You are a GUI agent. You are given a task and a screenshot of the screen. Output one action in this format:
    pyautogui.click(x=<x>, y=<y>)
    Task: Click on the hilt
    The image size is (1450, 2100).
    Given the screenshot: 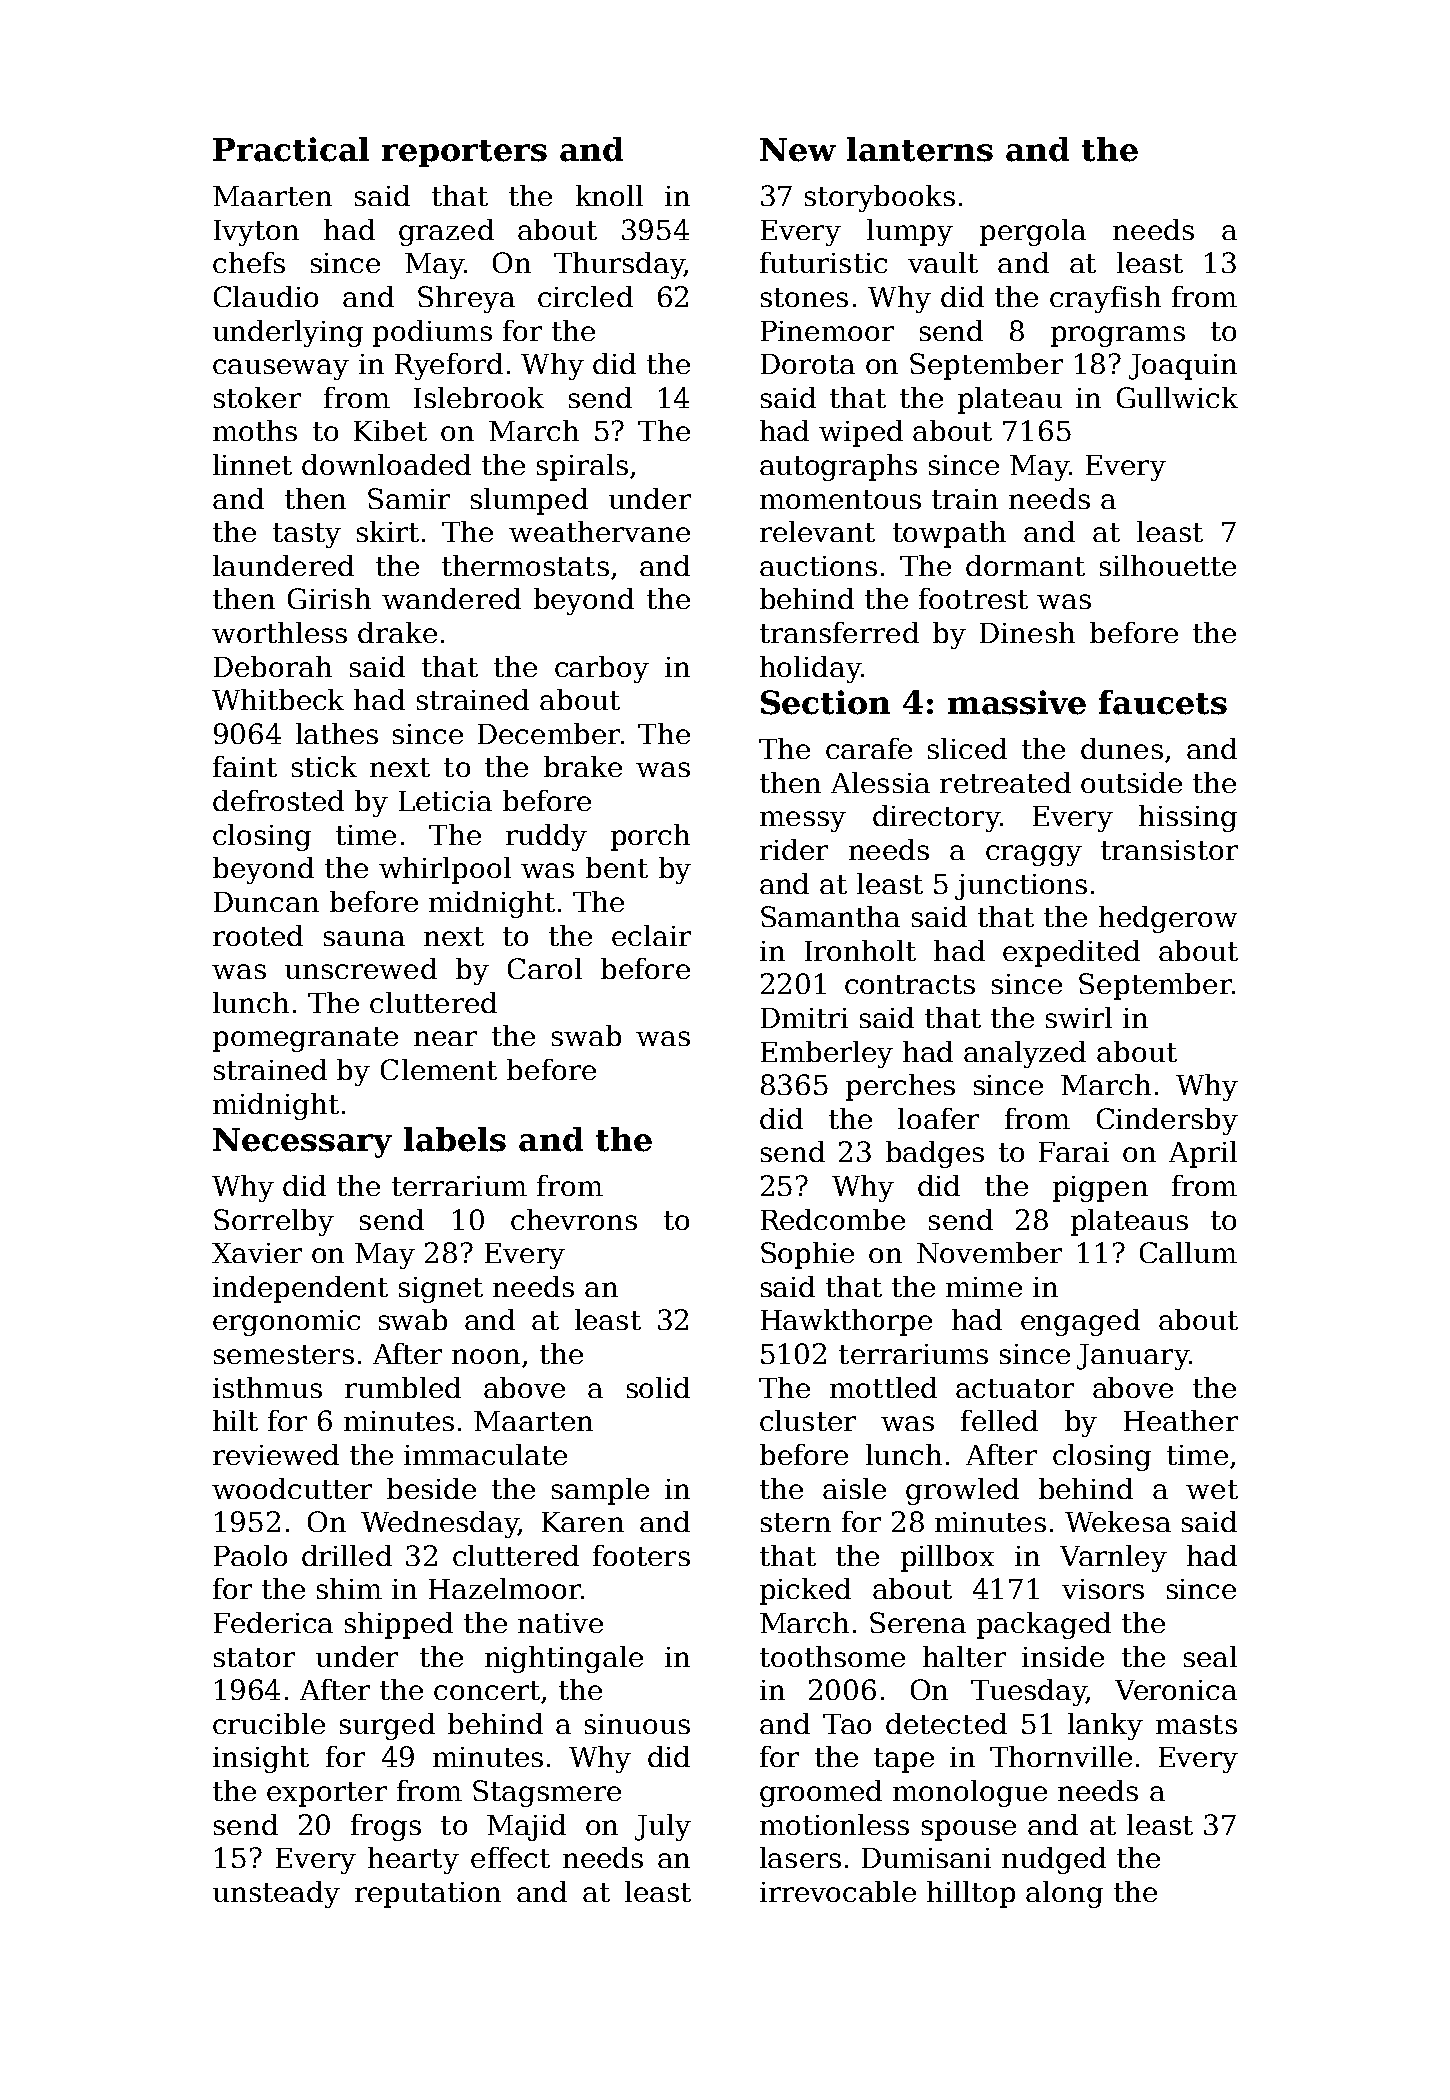 What is the action you would take?
    pyautogui.click(x=235, y=1420)
